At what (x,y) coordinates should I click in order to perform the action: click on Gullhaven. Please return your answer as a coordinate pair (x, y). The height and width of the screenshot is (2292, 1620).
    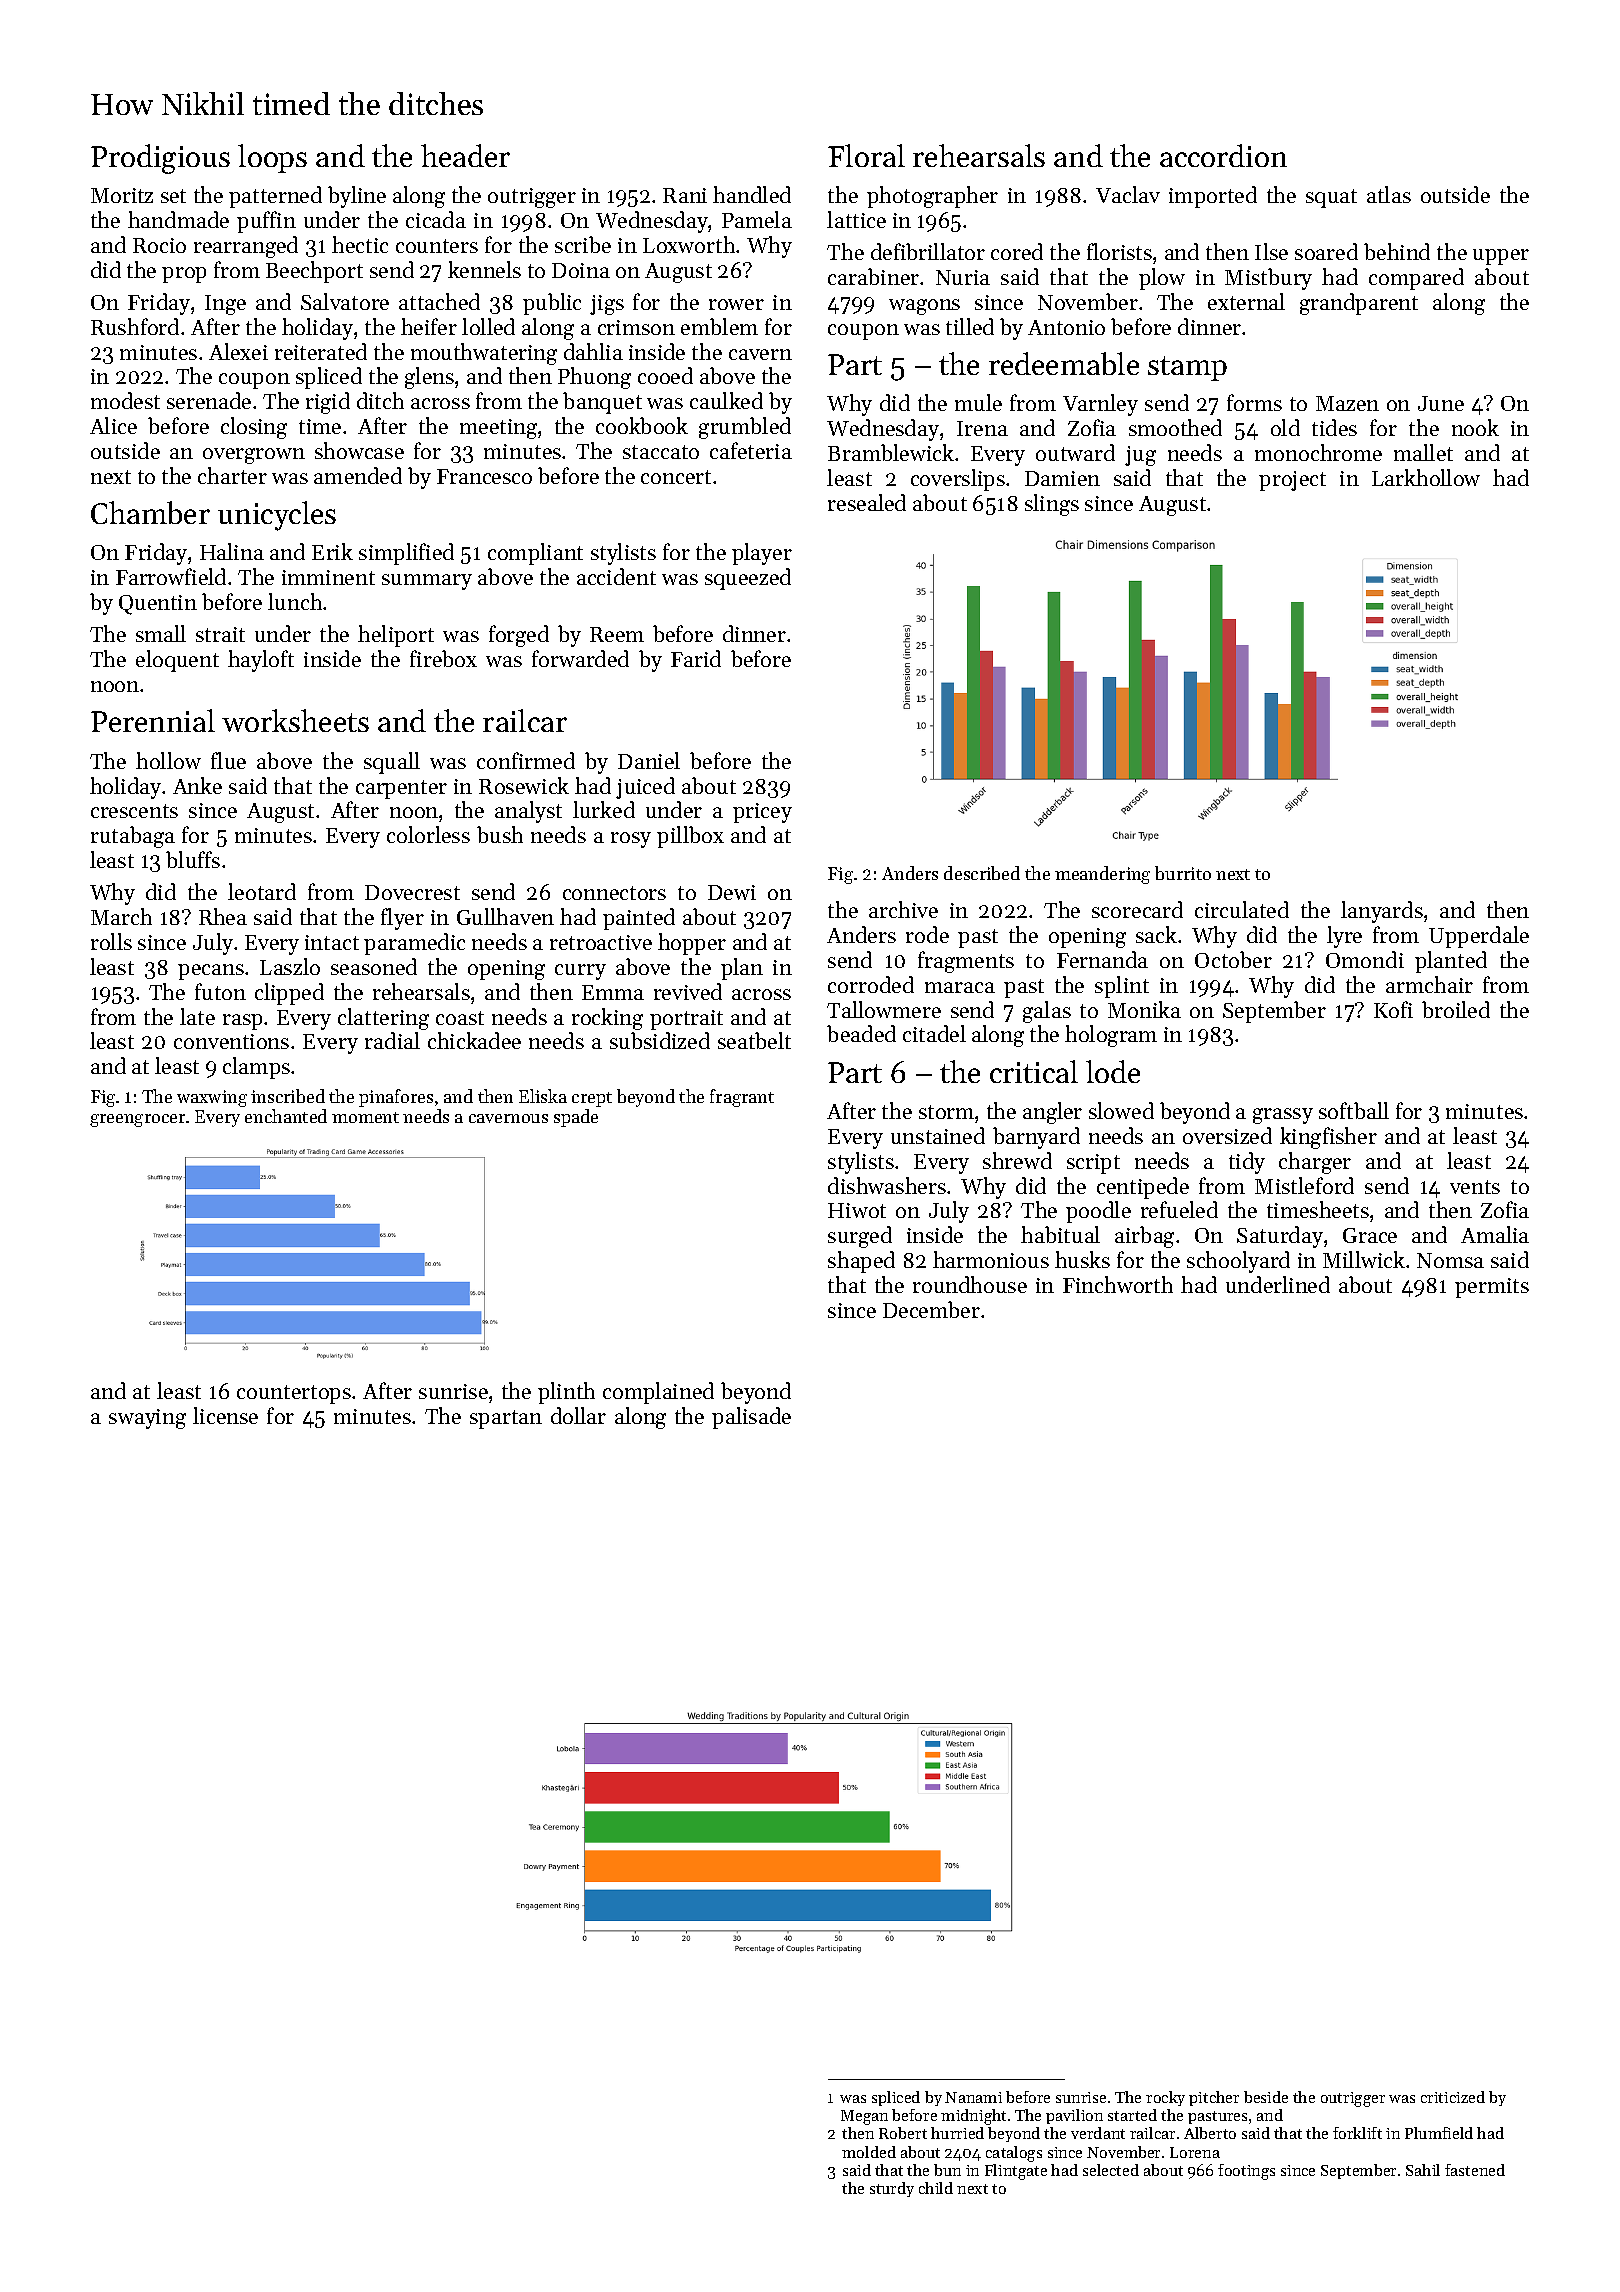
    Looking at the image, I should click on (505, 916).
